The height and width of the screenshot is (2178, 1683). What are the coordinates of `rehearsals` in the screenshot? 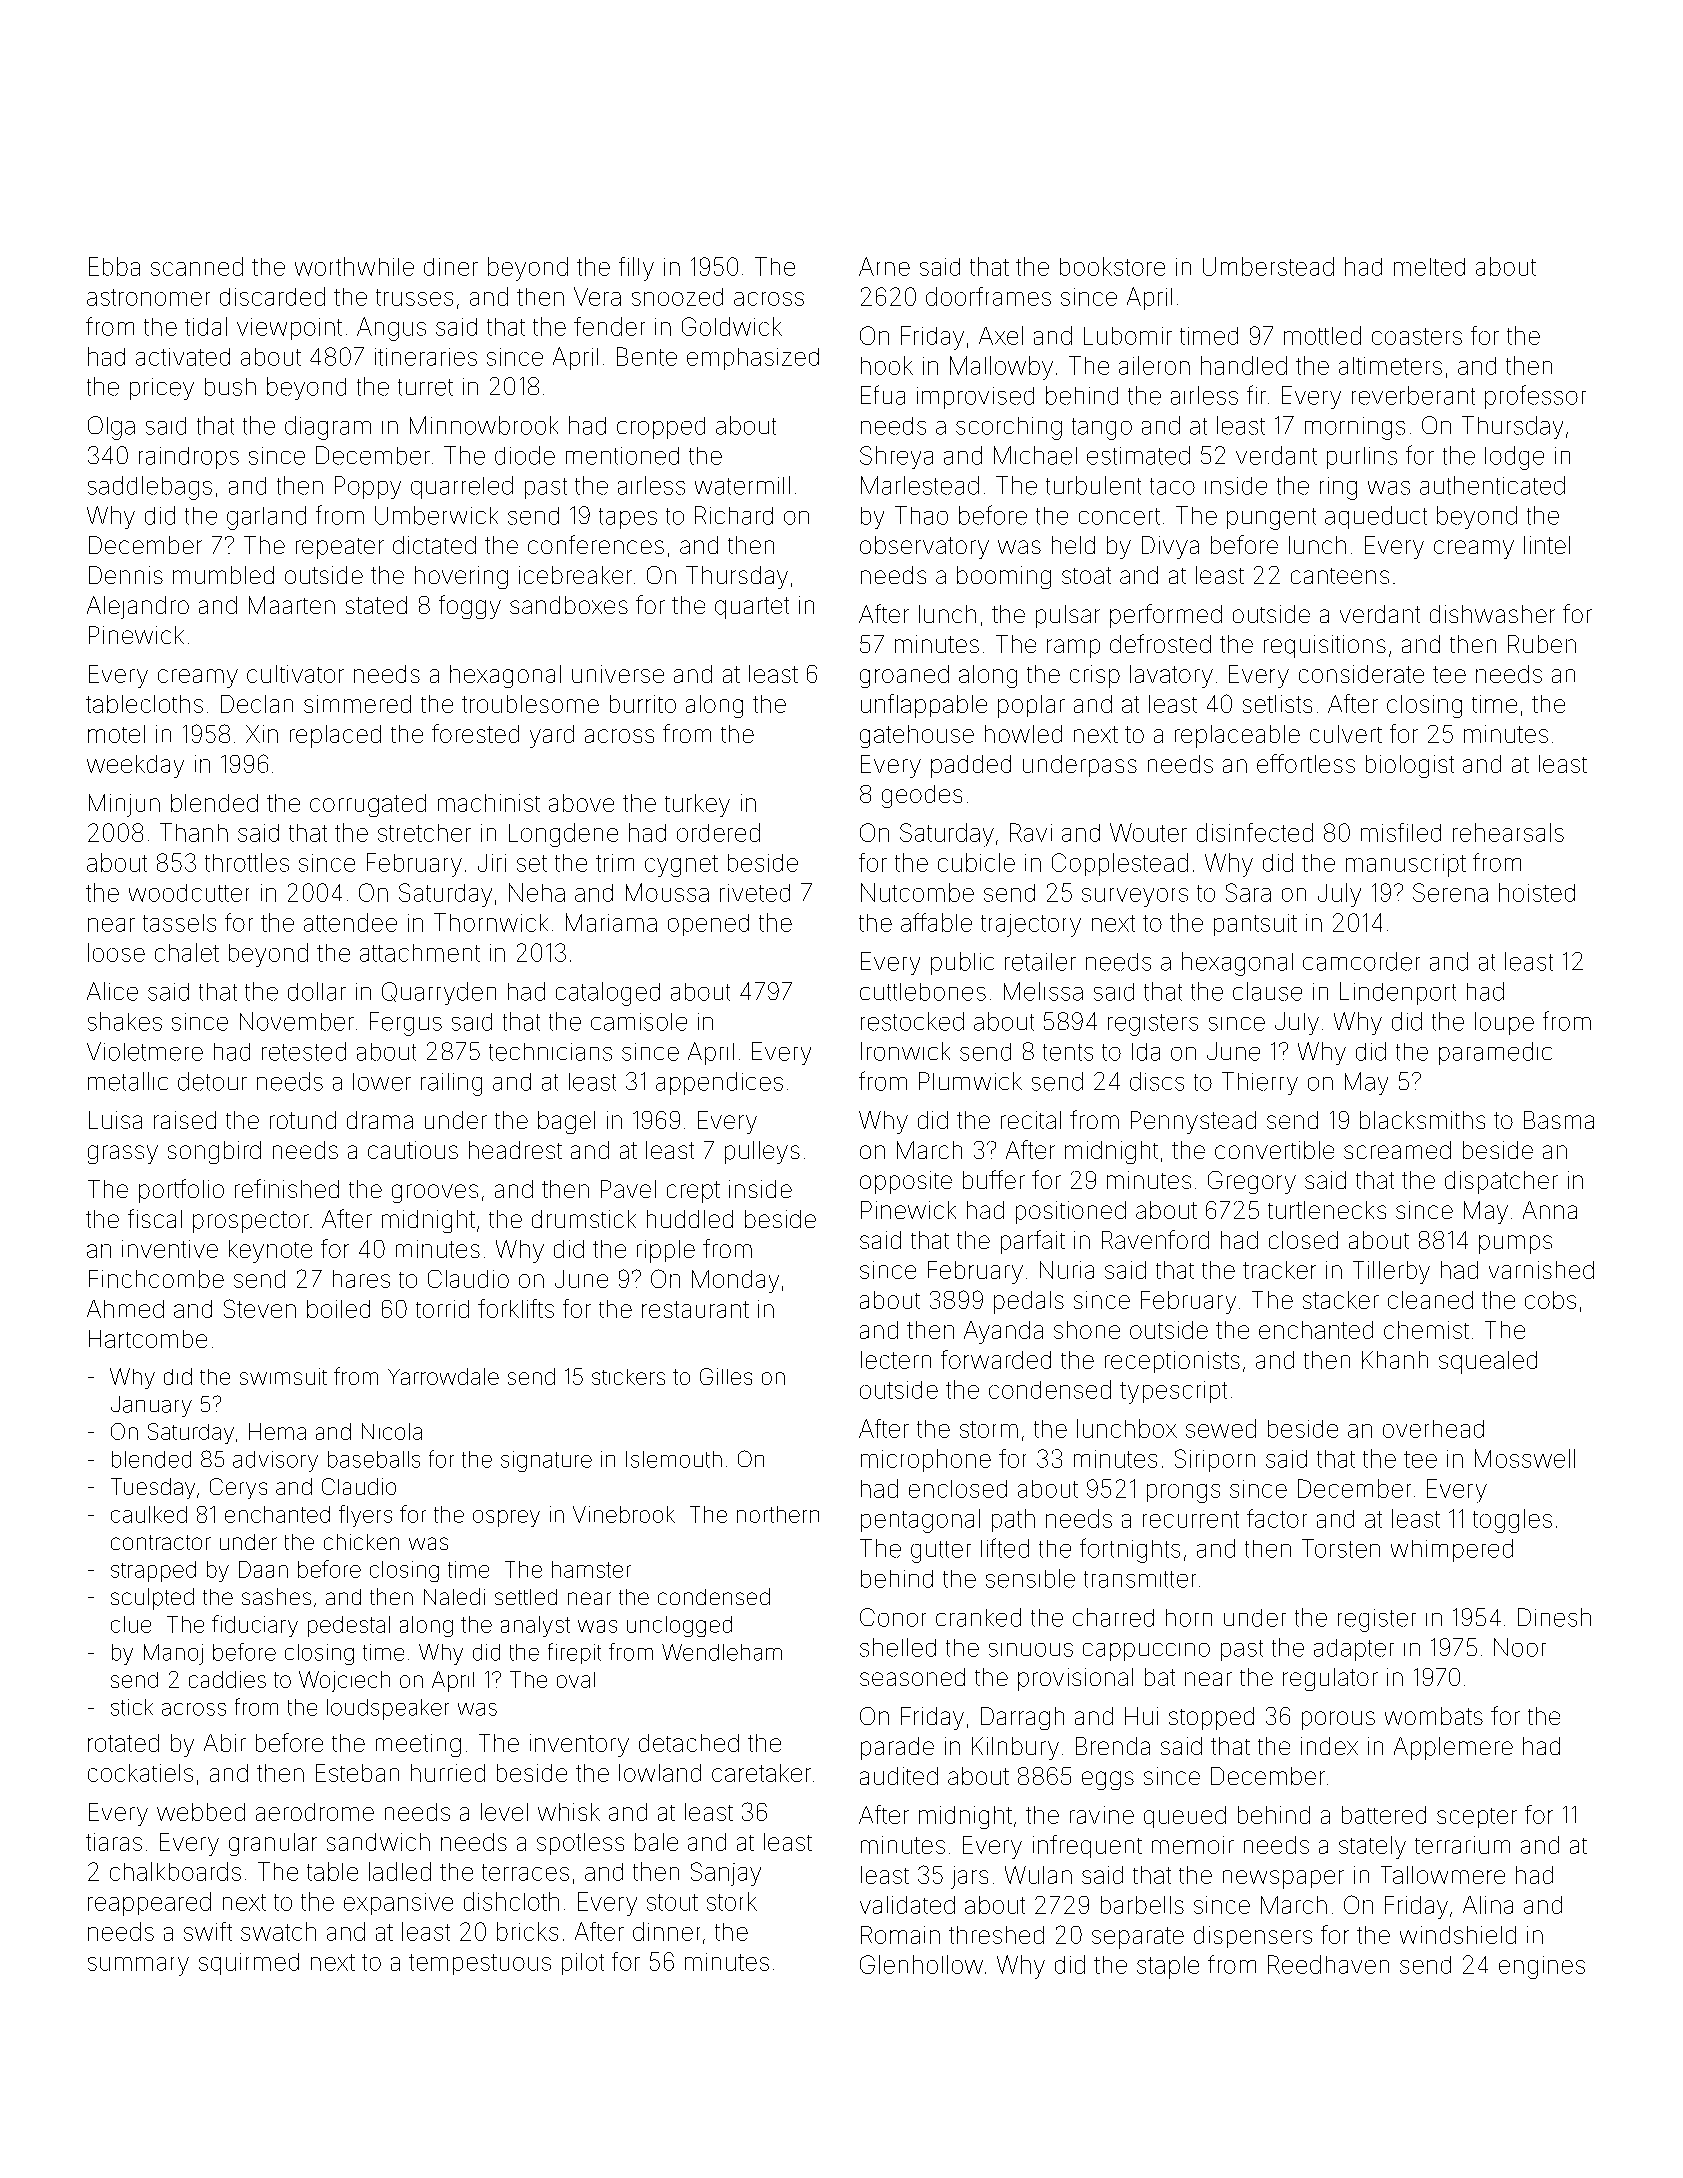 It's located at (1508, 832).
